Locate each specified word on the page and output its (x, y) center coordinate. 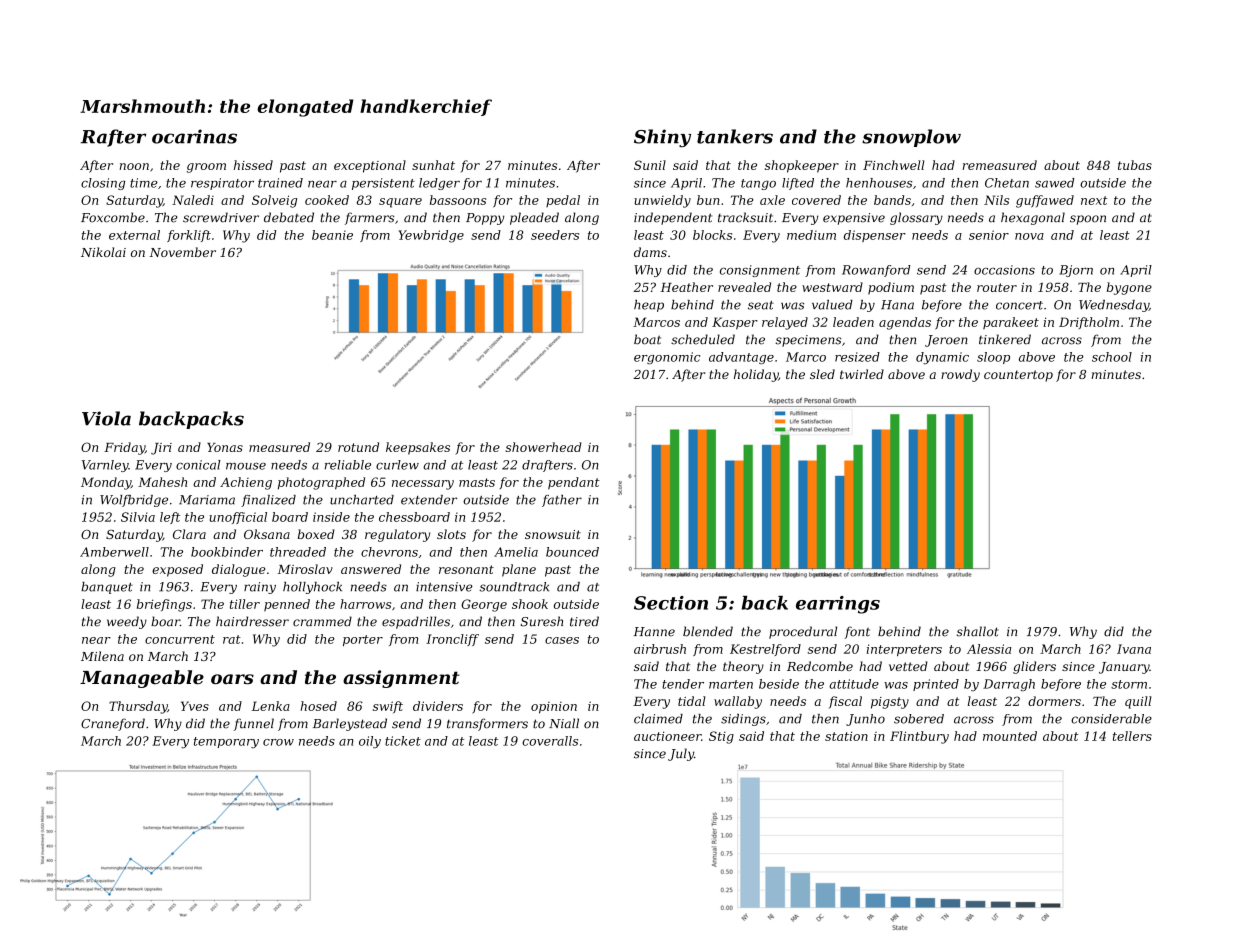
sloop (993, 358)
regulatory (397, 535)
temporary (226, 743)
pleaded (534, 218)
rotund (358, 447)
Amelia (516, 552)
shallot (978, 631)
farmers (369, 218)
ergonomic (667, 358)
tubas (1135, 165)
